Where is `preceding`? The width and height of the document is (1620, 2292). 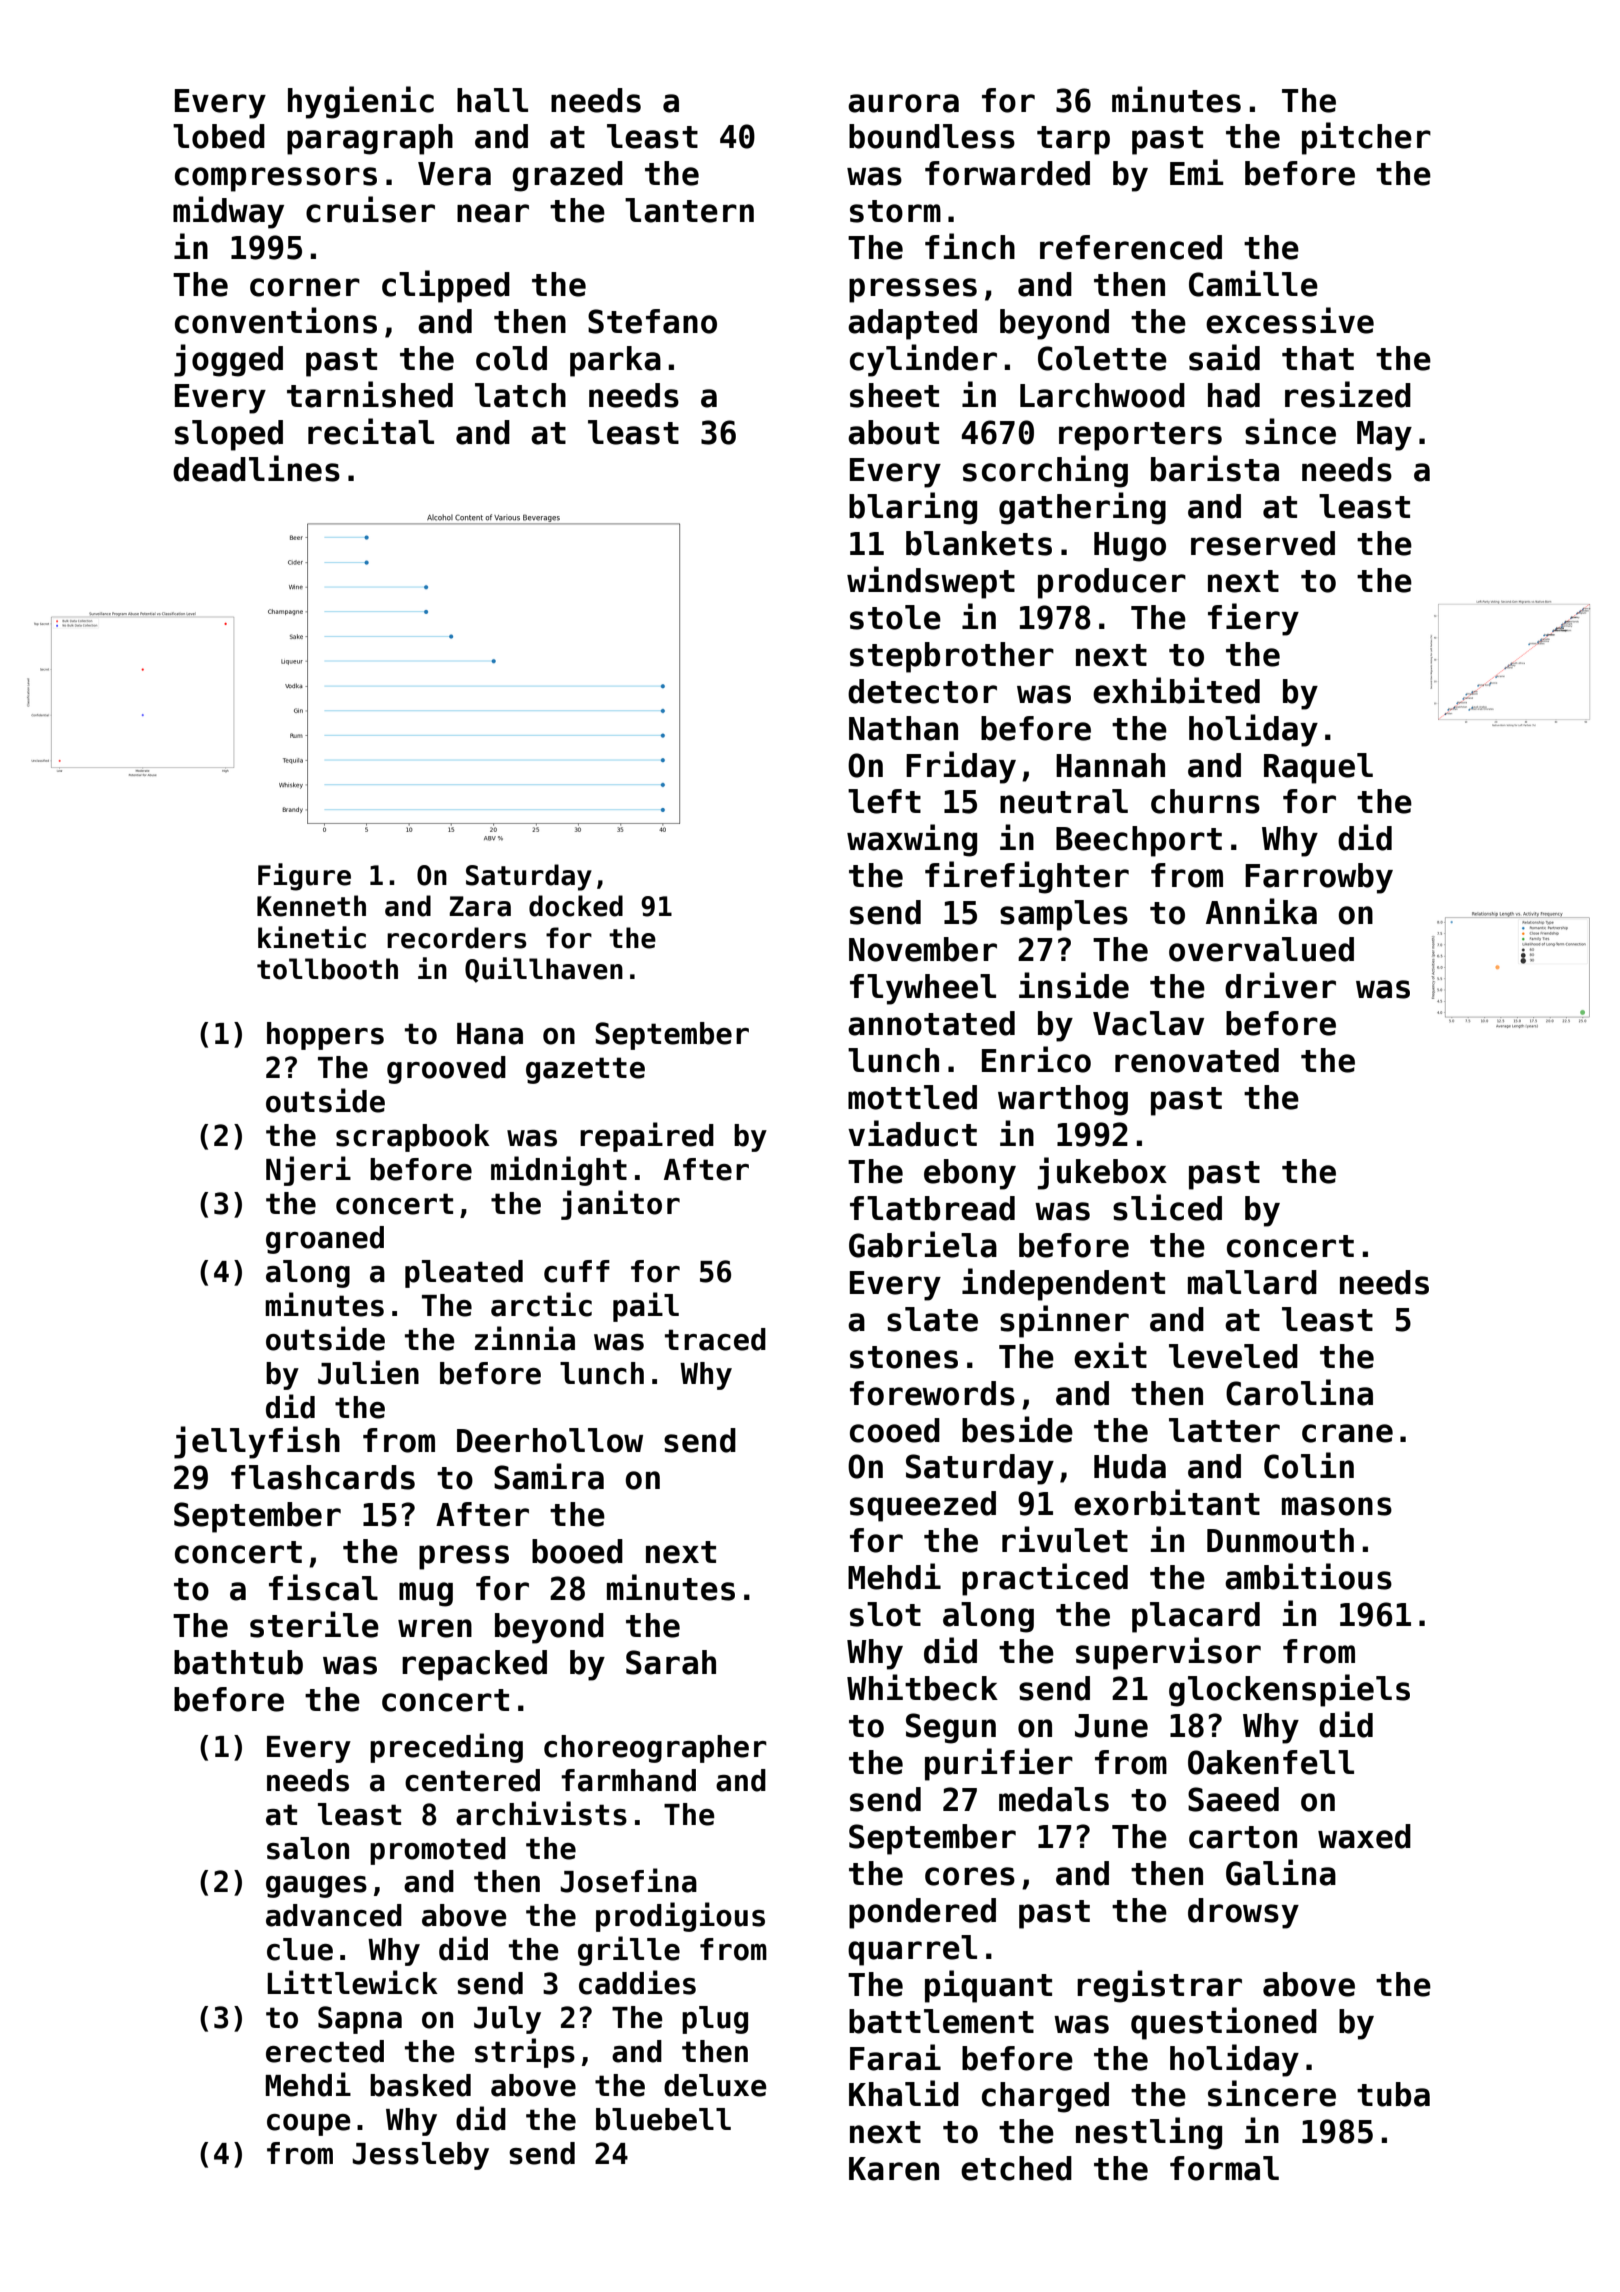
preceding is located at coordinates (446, 1748).
